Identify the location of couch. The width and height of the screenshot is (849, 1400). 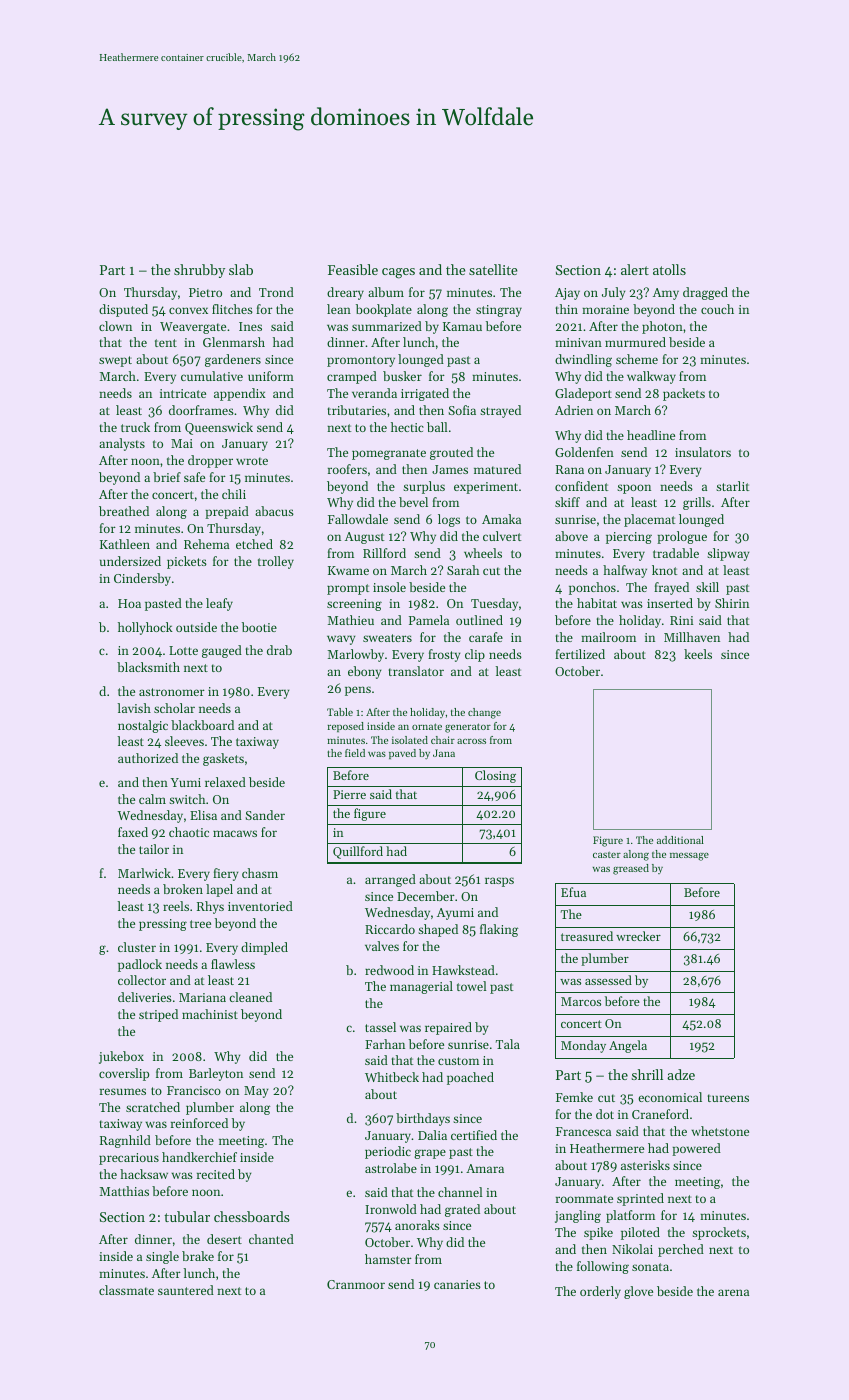
(717, 309).
